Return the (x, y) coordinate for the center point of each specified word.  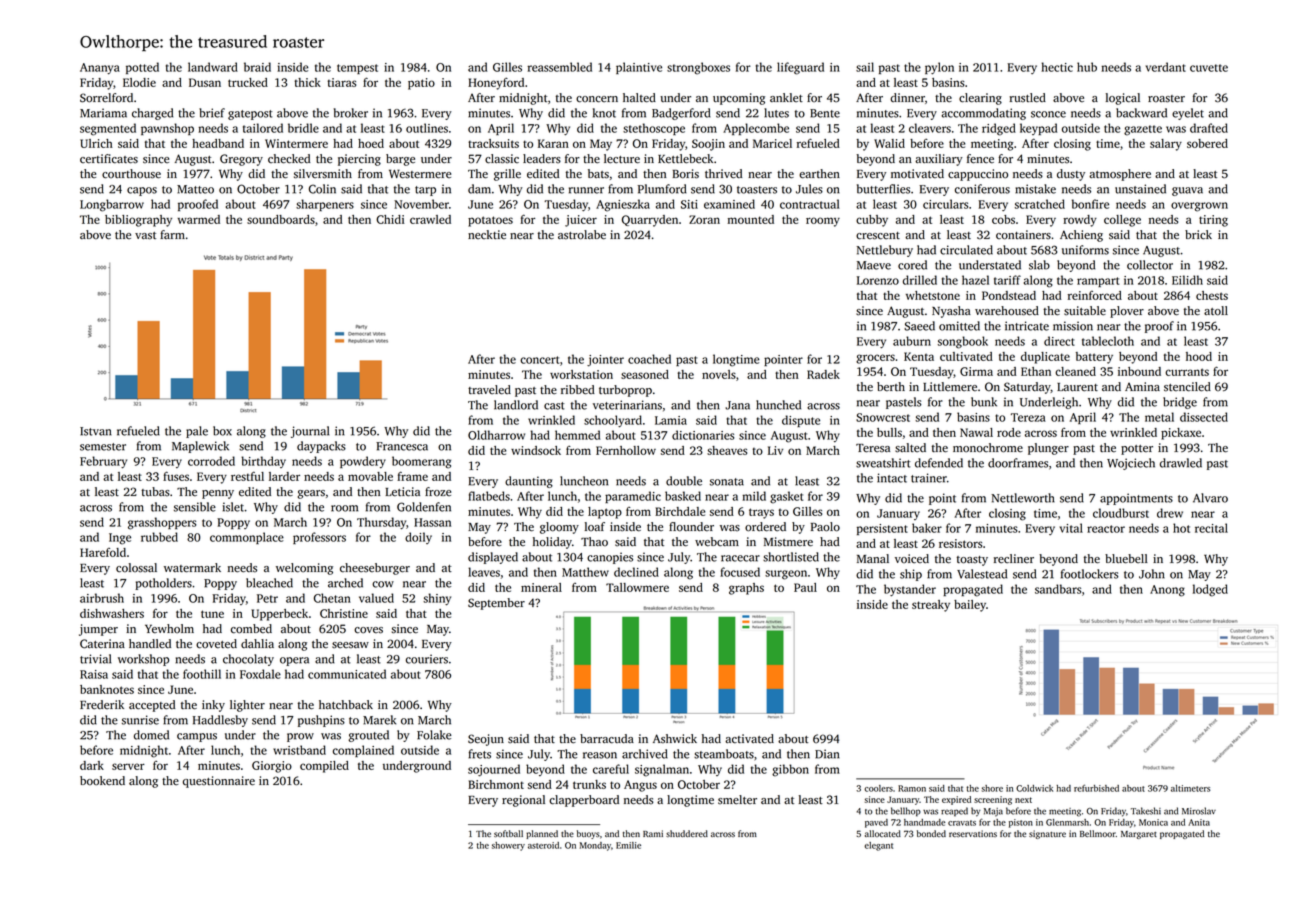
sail (865, 67)
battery (1094, 358)
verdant (1166, 67)
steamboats (724, 754)
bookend (102, 781)
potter (1137, 450)
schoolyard (613, 421)
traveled (489, 390)
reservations (973, 833)
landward (213, 67)
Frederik (102, 705)
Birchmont (496, 784)
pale (197, 432)
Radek (823, 374)
